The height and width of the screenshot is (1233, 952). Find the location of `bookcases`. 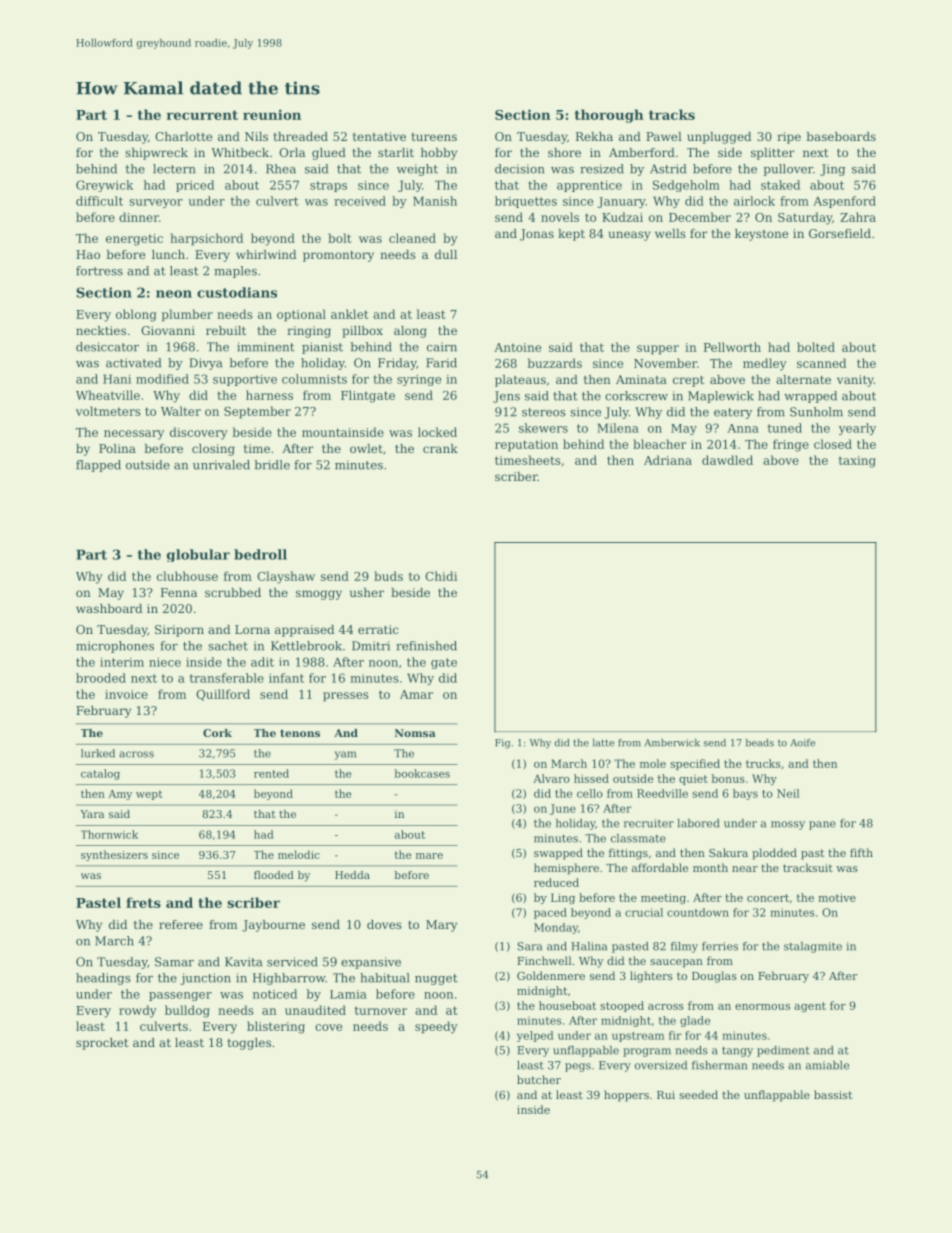

bookcases is located at coordinates (422, 773).
